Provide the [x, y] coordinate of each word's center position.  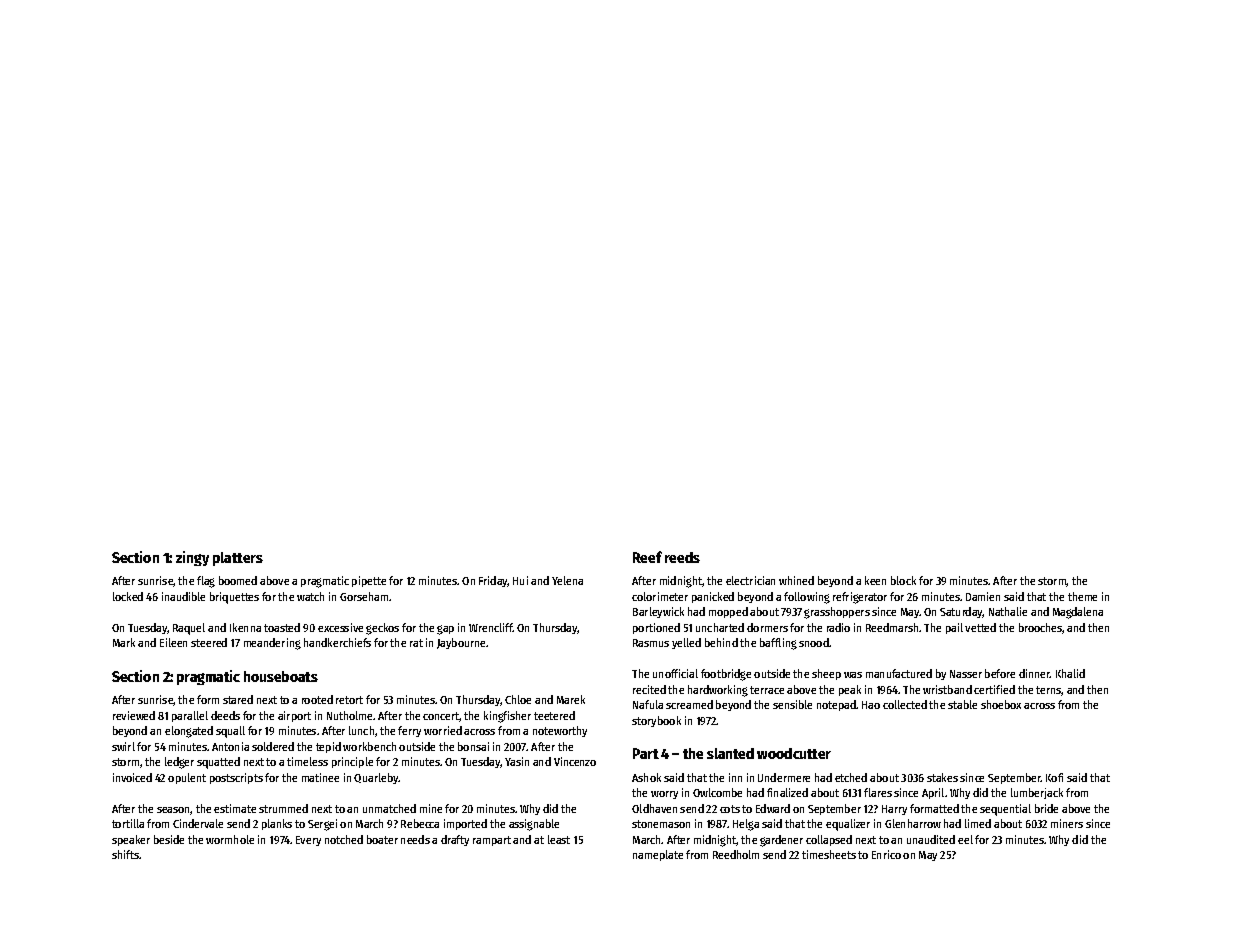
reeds [682, 557]
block [903, 580]
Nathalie [1008, 611]
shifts [125, 854]
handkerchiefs [337, 642]
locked [128, 596]
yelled [686, 643]
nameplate [658, 855]
